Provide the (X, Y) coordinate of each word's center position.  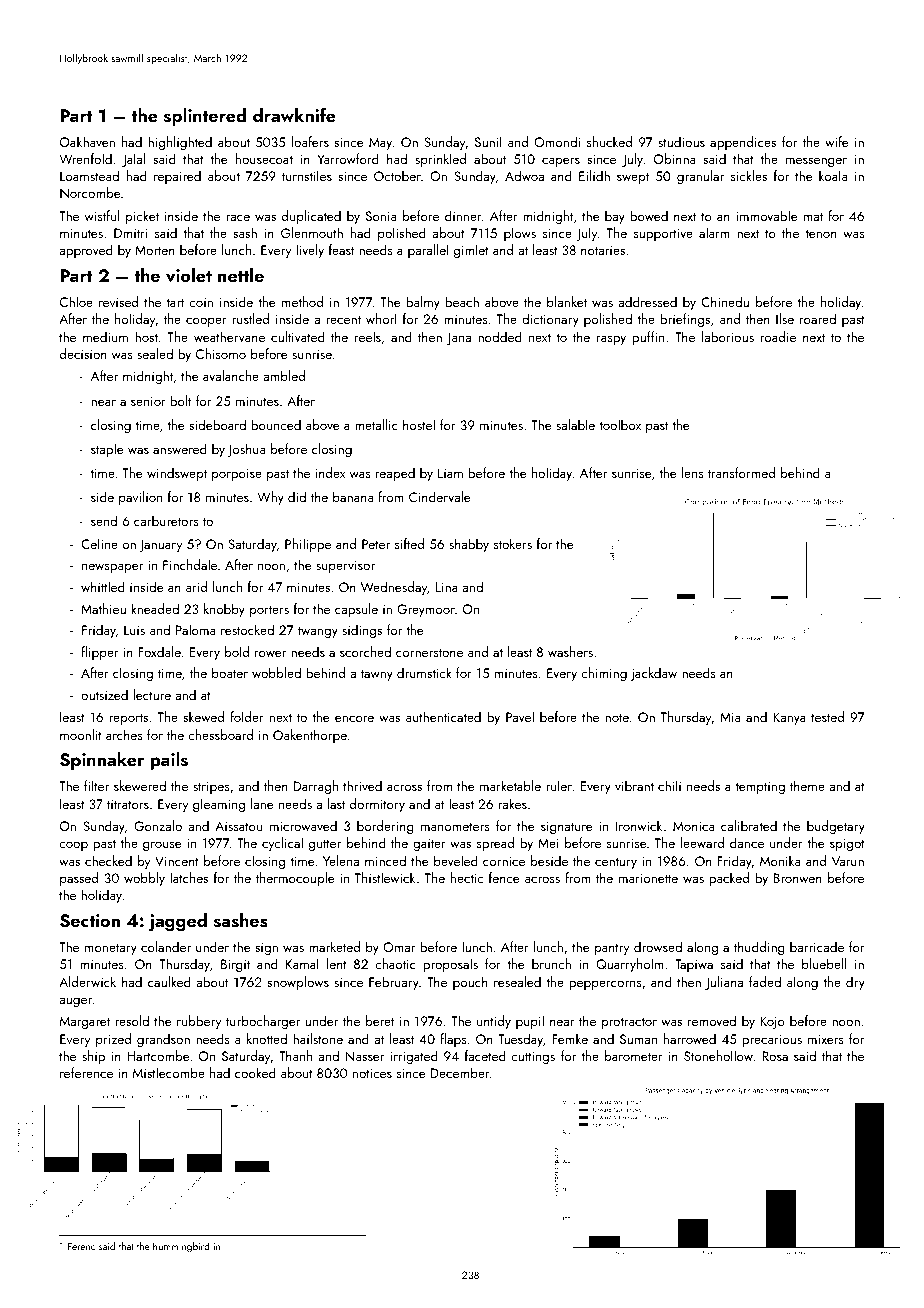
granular (700, 177)
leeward (702, 842)
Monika (780, 860)
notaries (603, 250)
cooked (255, 1072)
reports (128, 719)
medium (105, 336)
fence (504, 877)
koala (833, 175)
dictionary (550, 320)
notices (372, 1073)
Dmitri (130, 233)
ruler (559, 785)
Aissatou (238, 826)
